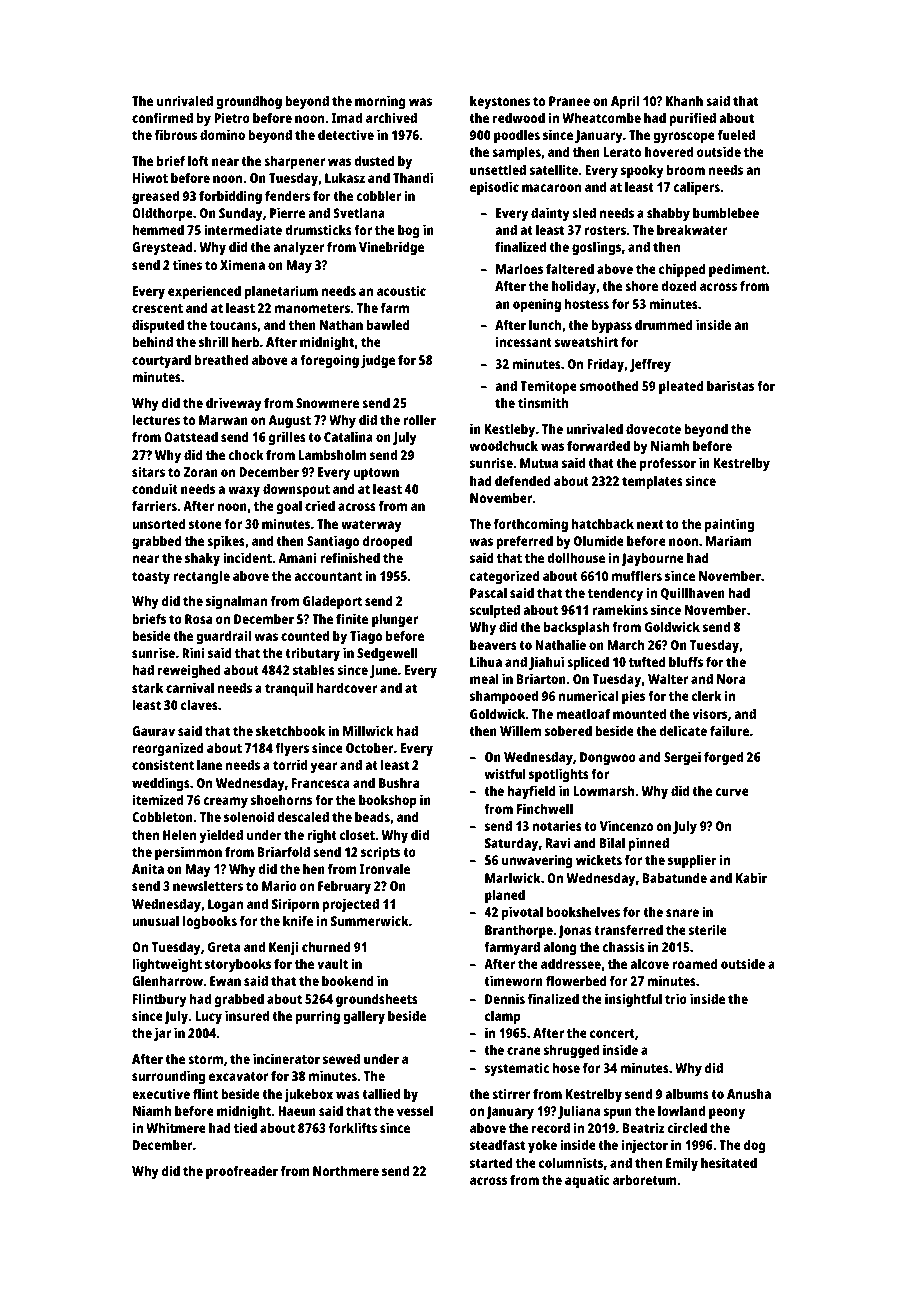 The width and height of the image is (908, 1316). What do you see at coordinates (395, 620) in the image?
I see `plunger` at bounding box center [395, 620].
